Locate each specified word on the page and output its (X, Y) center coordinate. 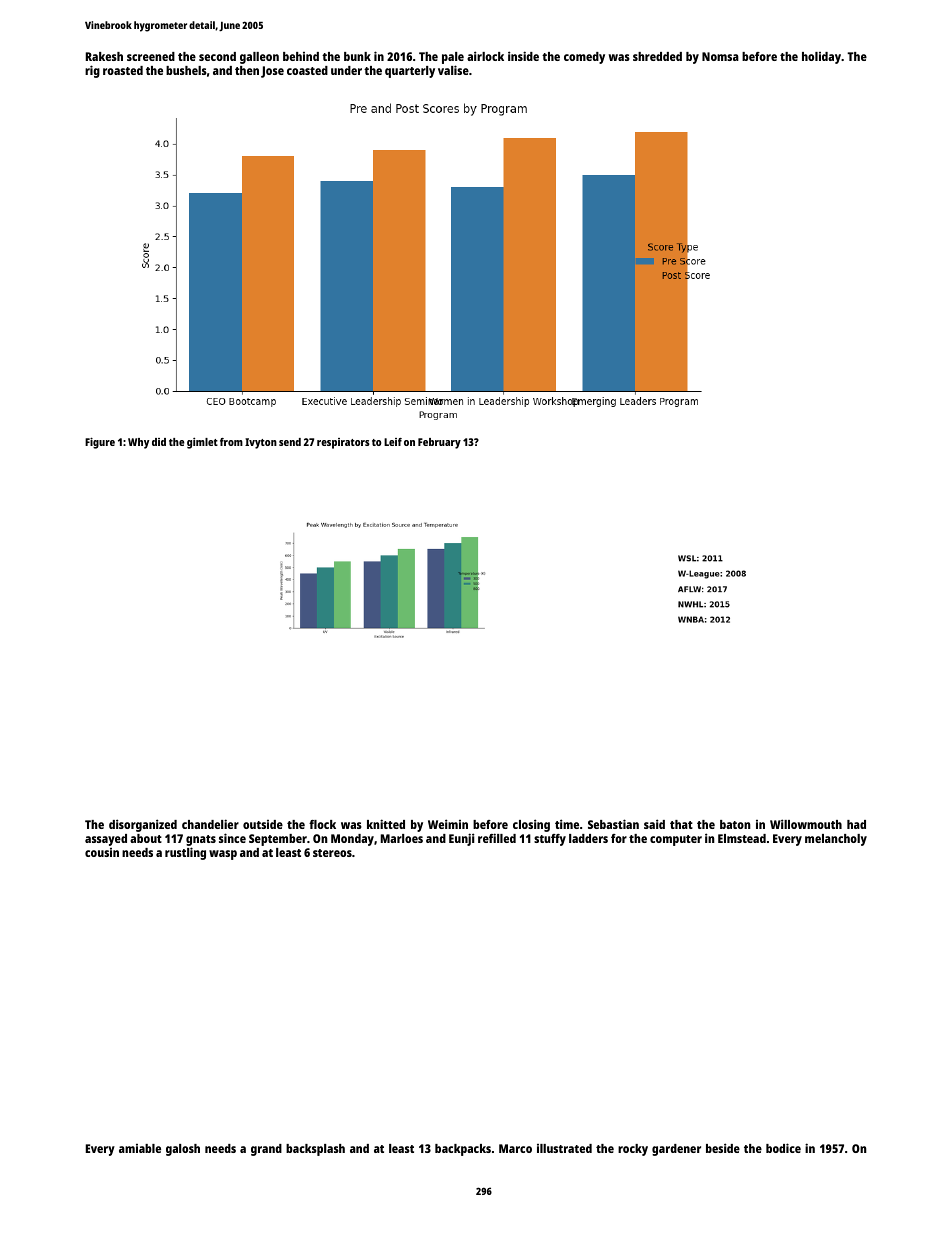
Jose (272, 72)
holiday (821, 58)
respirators (343, 443)
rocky (633, 1150)
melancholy (836, 840)
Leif (393, 442)
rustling (185, 853)
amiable (140, 1148)
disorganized (143, 825)
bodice (783, 1148)
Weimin (448, 824)
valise (453, 70)
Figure (100, 443)
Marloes (402, 838)
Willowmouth (806, 824)
